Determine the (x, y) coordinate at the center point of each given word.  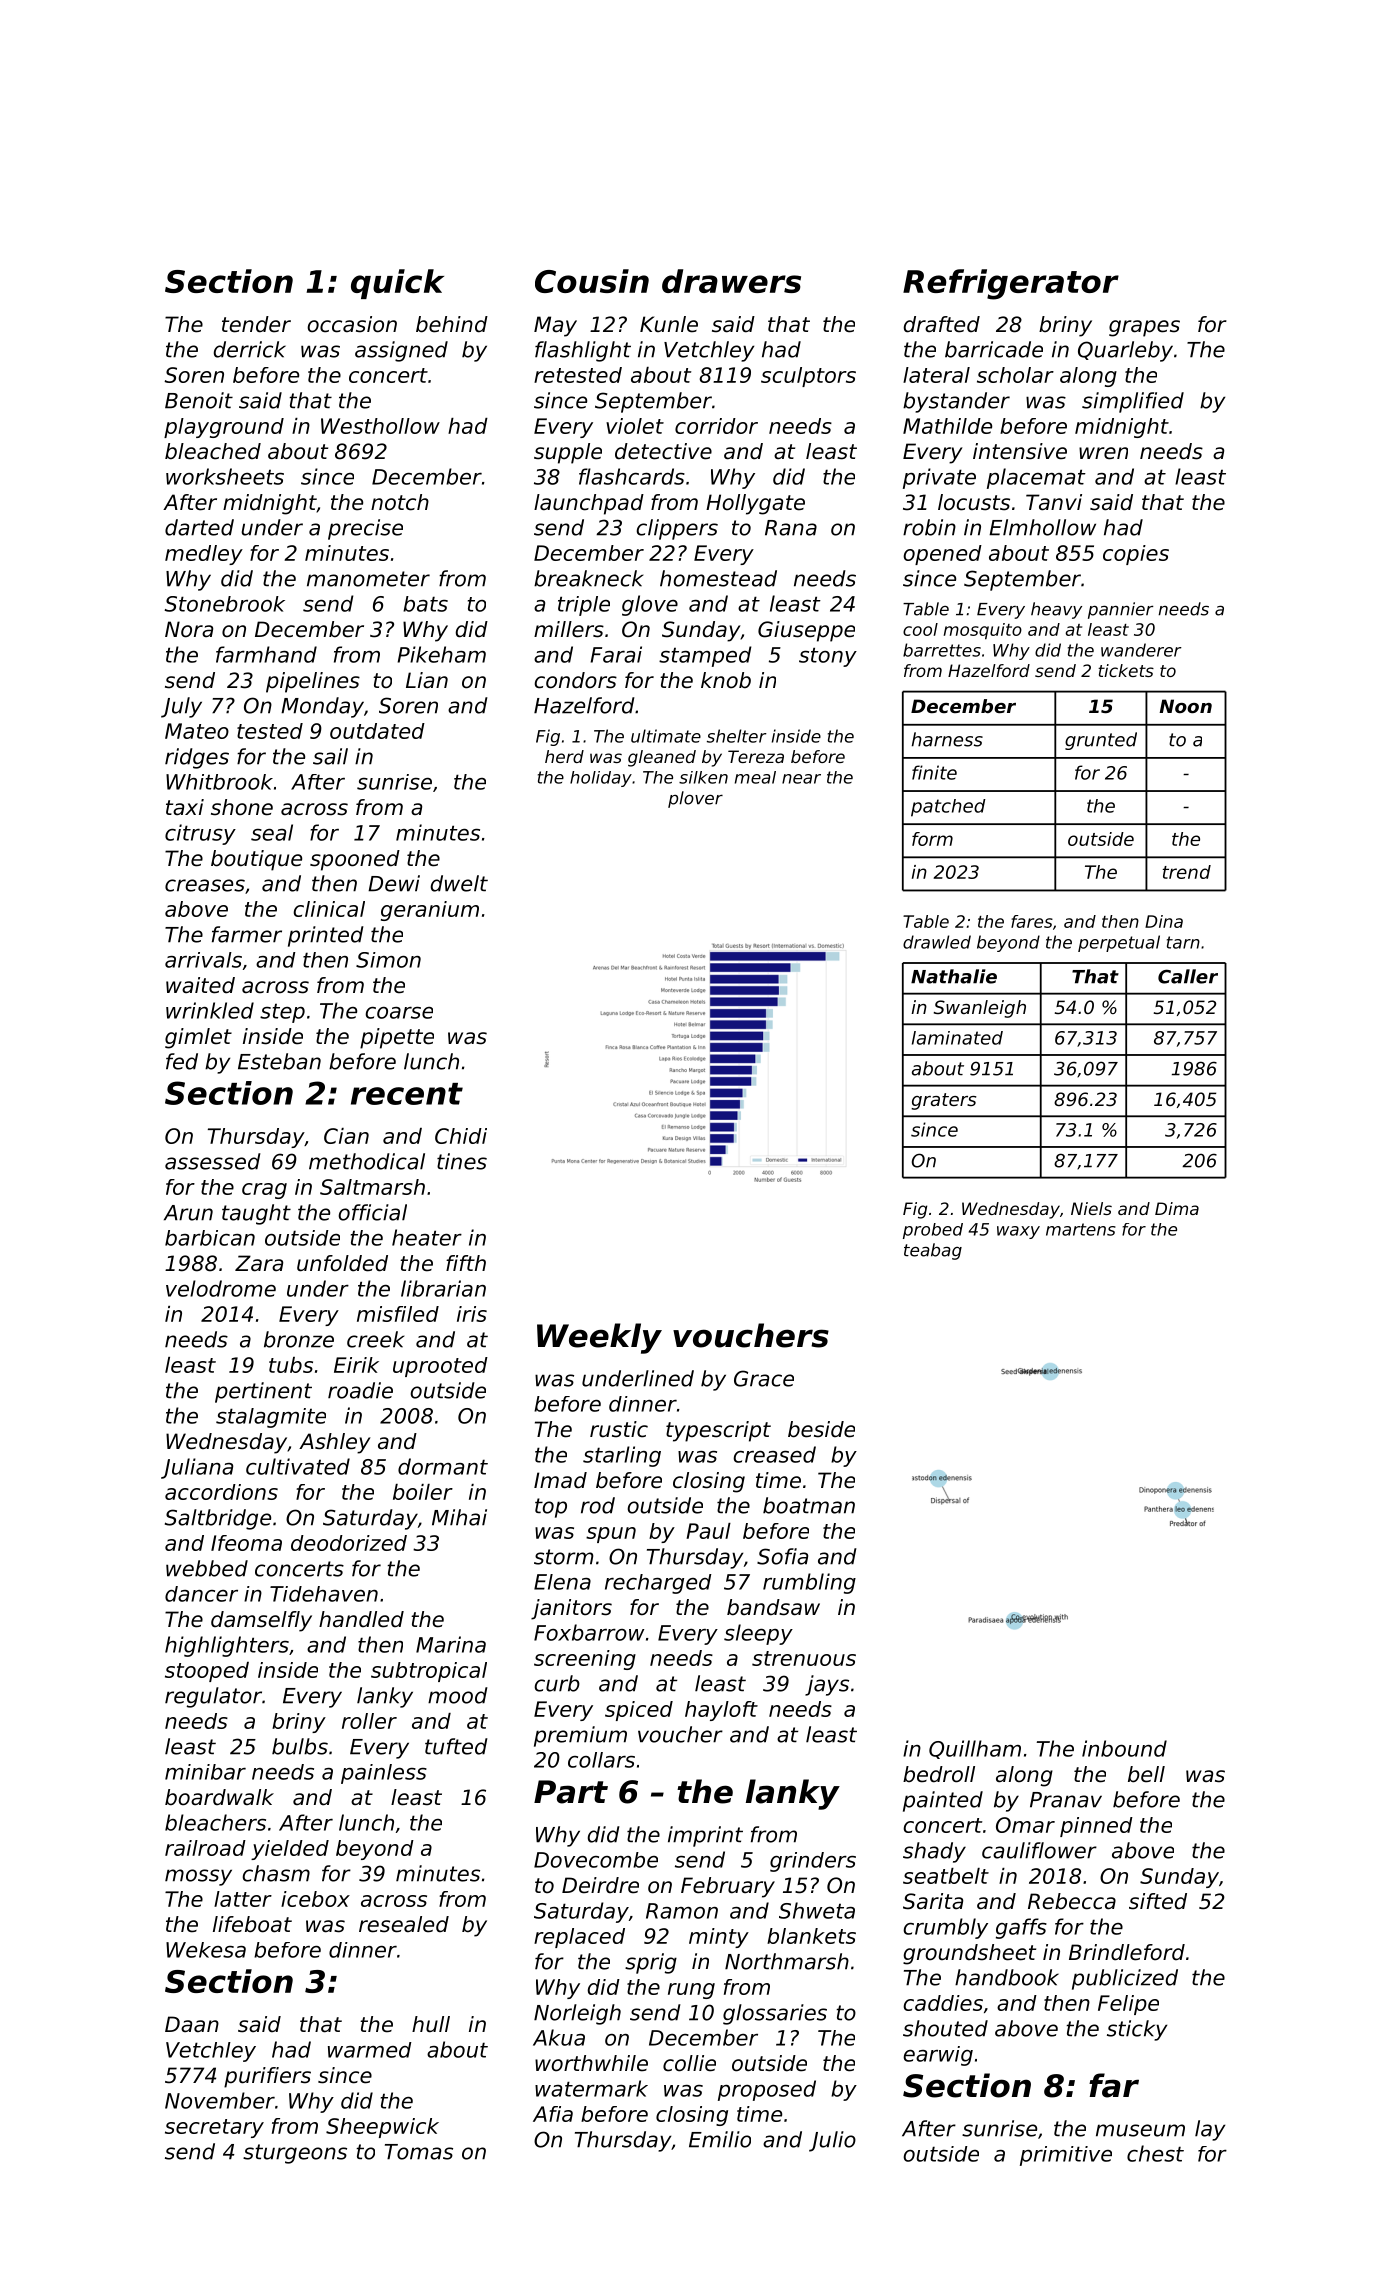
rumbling (809, 1583)
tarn (1183, 942)
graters (943, 1101)
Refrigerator (1011, 284)
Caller (1188, 976)
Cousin (592, 281)
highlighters (227, 1646)
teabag (933, 1251)
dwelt (459, 883)
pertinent (263, 1392)
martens (1081, 1229)
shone (242, 807)
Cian (346, 1136)
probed (933, 1231)
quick (397, 284)
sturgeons (295, 2154)
